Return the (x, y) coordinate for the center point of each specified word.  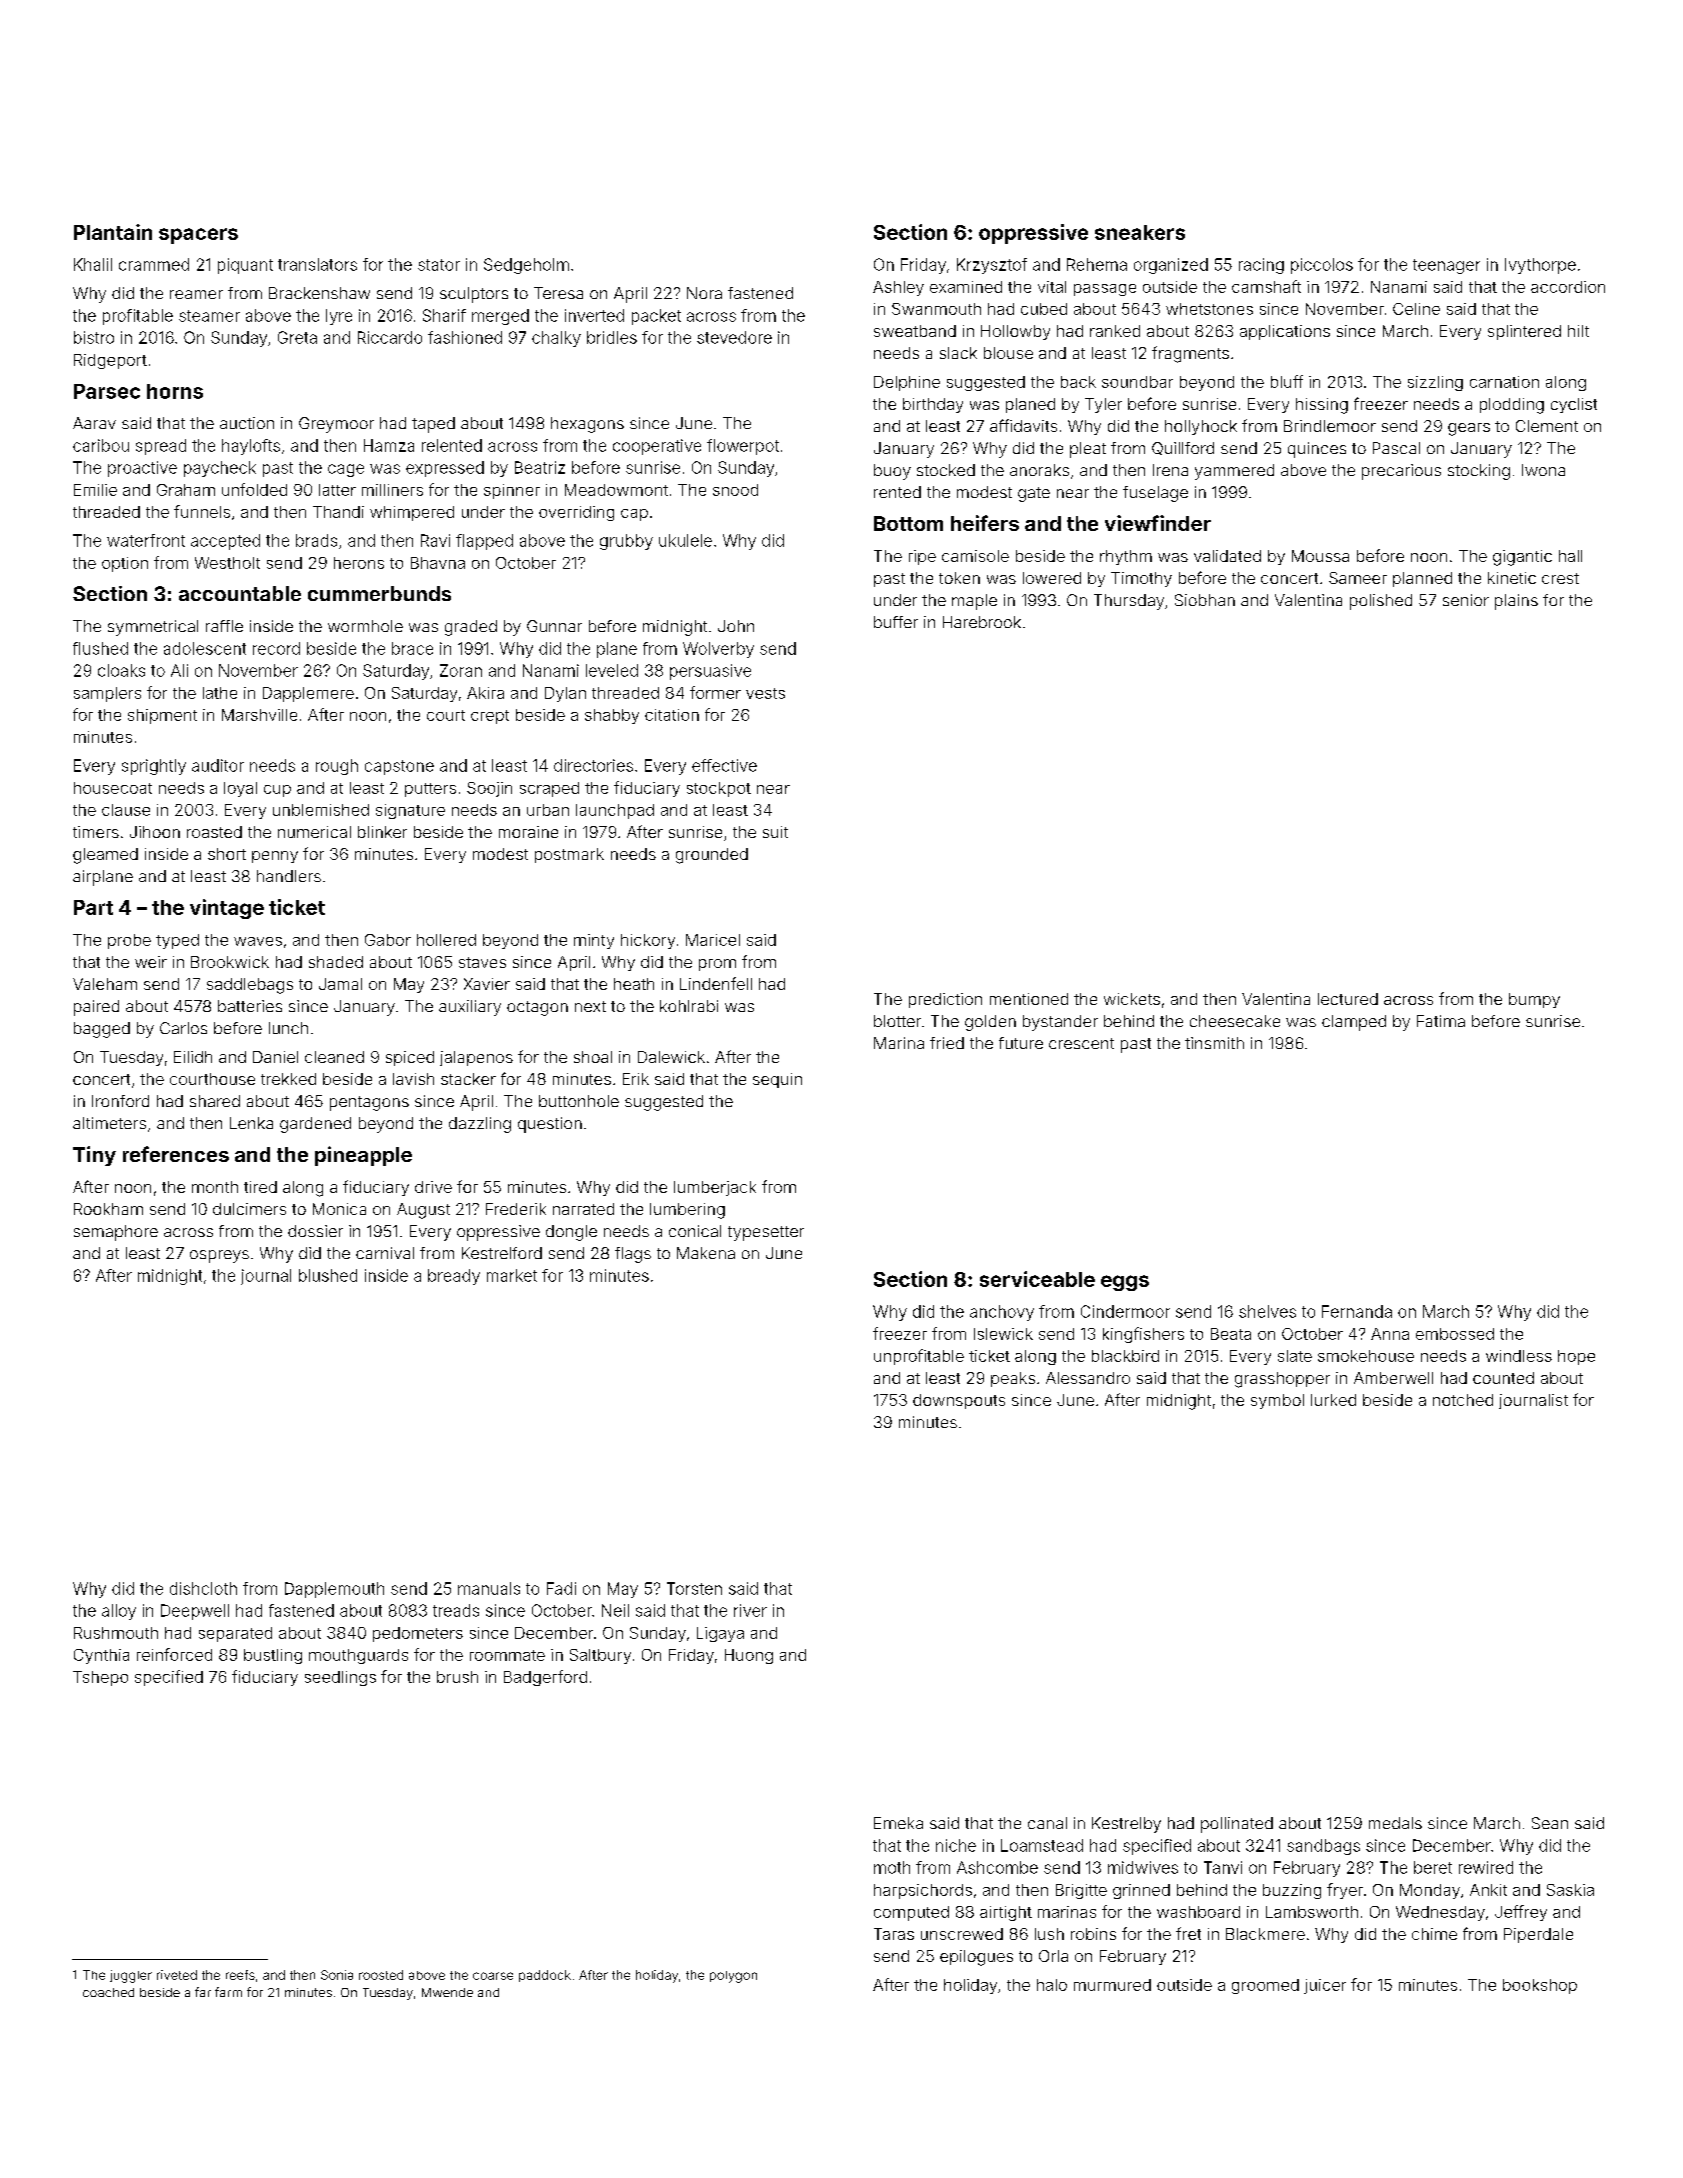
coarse (493, 1976)
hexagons (587, 425)
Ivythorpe (1540, 266)
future (1021, 1043)
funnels (202, 511)
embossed (1455, 1334)
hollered (446, 940)
